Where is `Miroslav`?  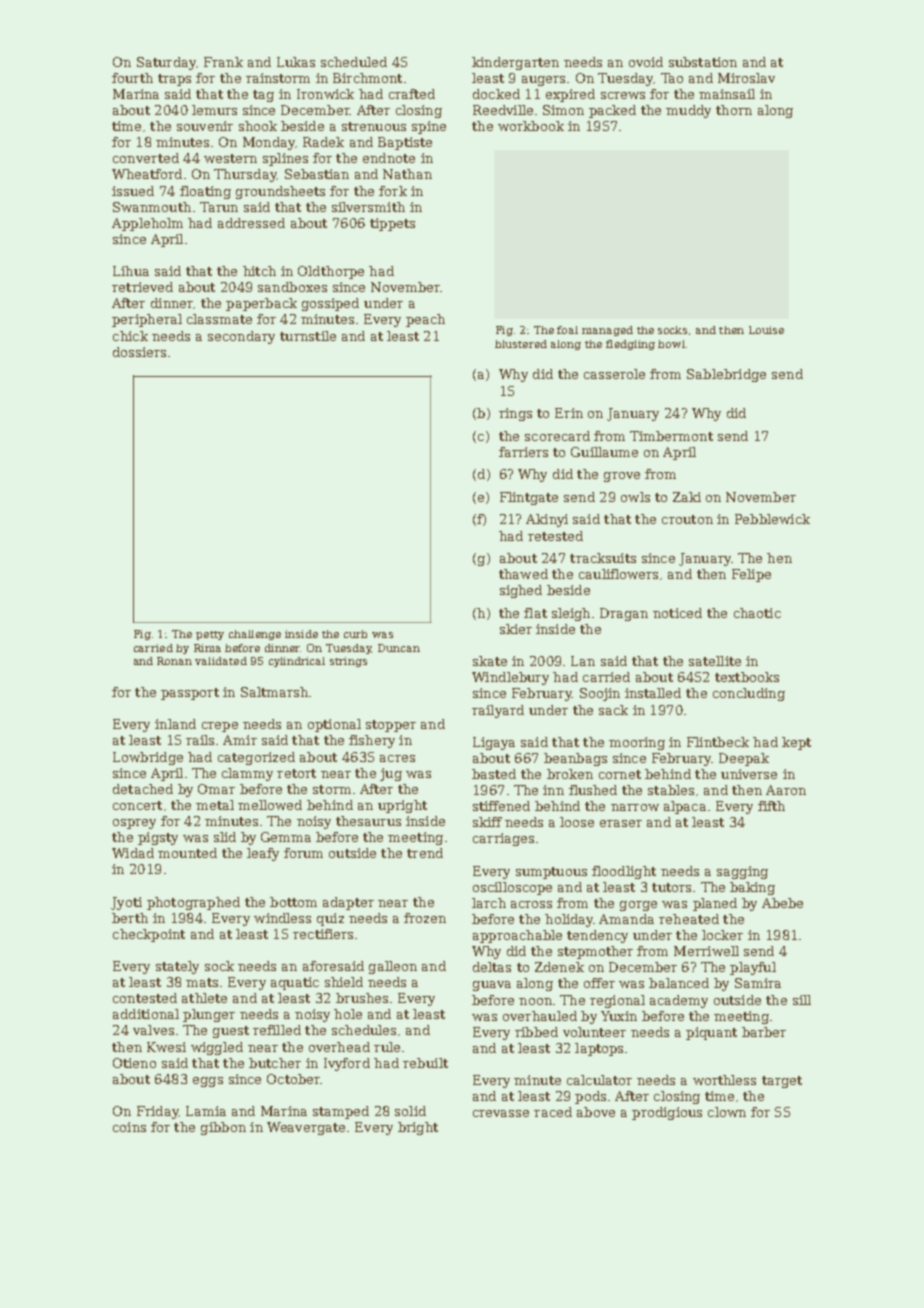 Miroslav is located at coordinates (746, 78).
